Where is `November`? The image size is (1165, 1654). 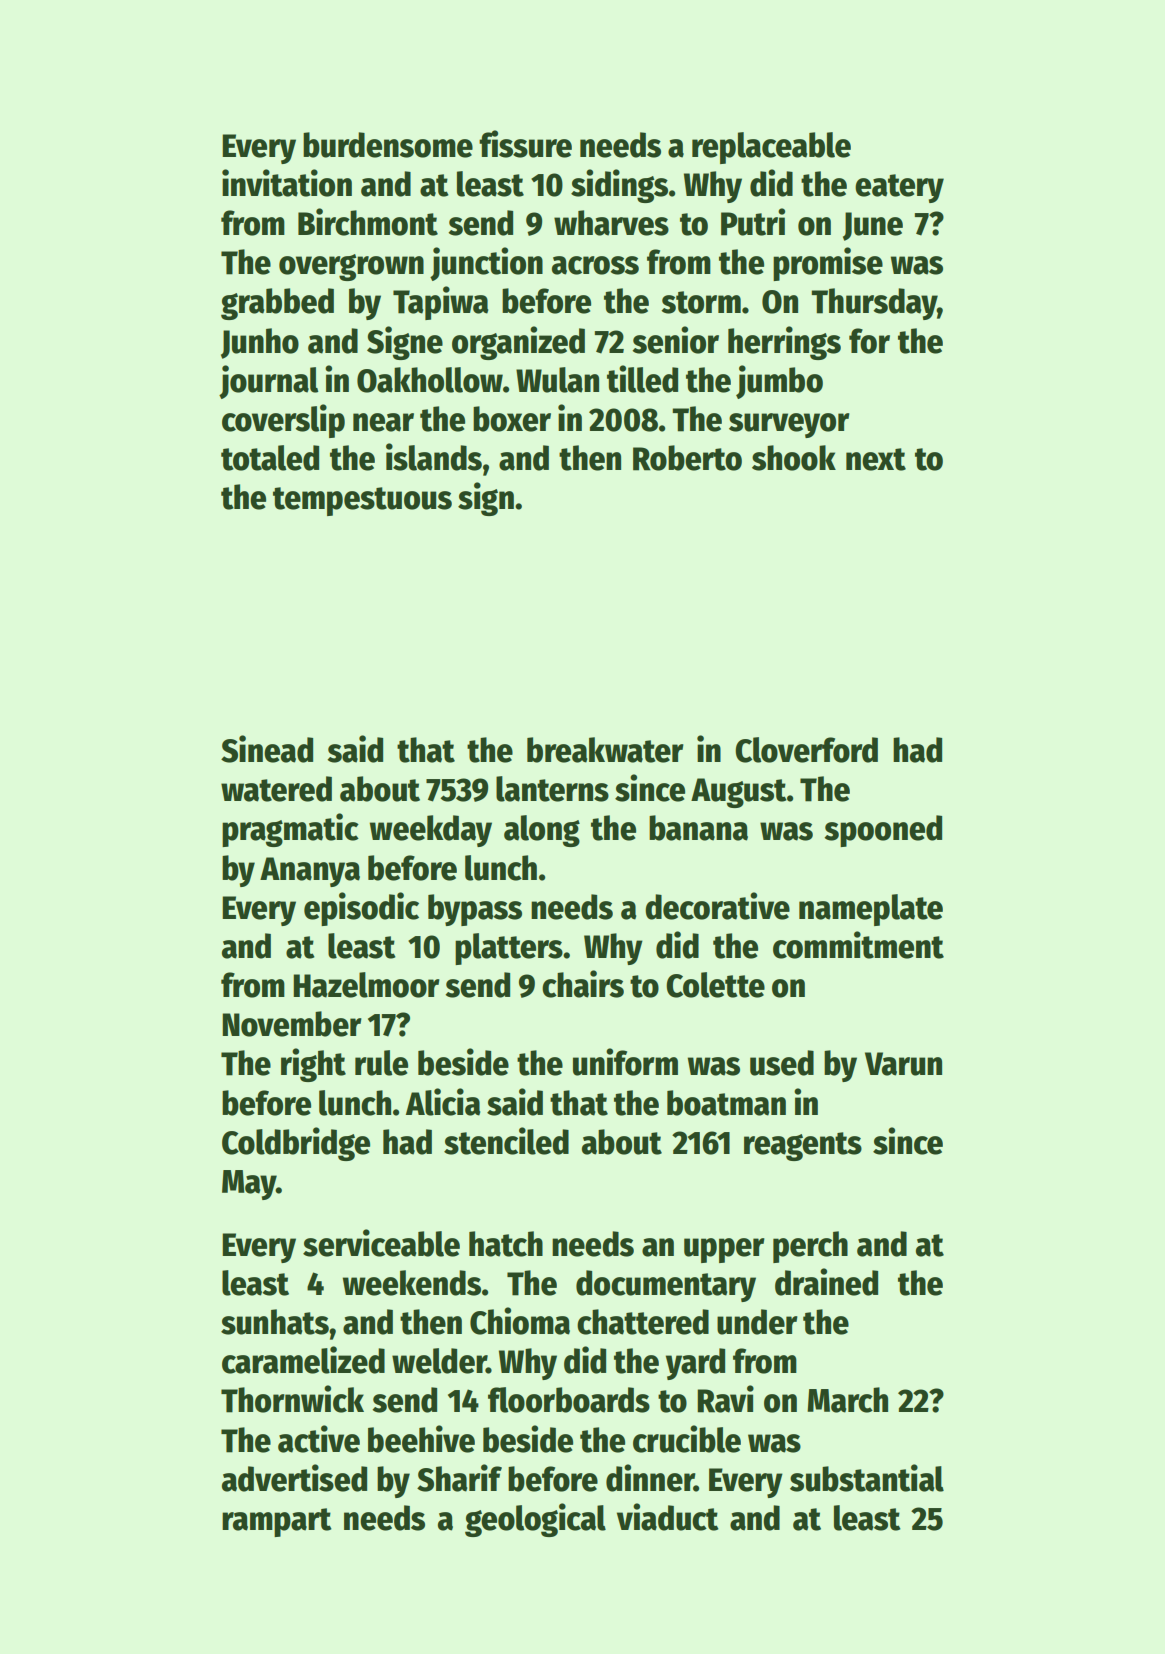
November is located at coordinates (292, 1024).
